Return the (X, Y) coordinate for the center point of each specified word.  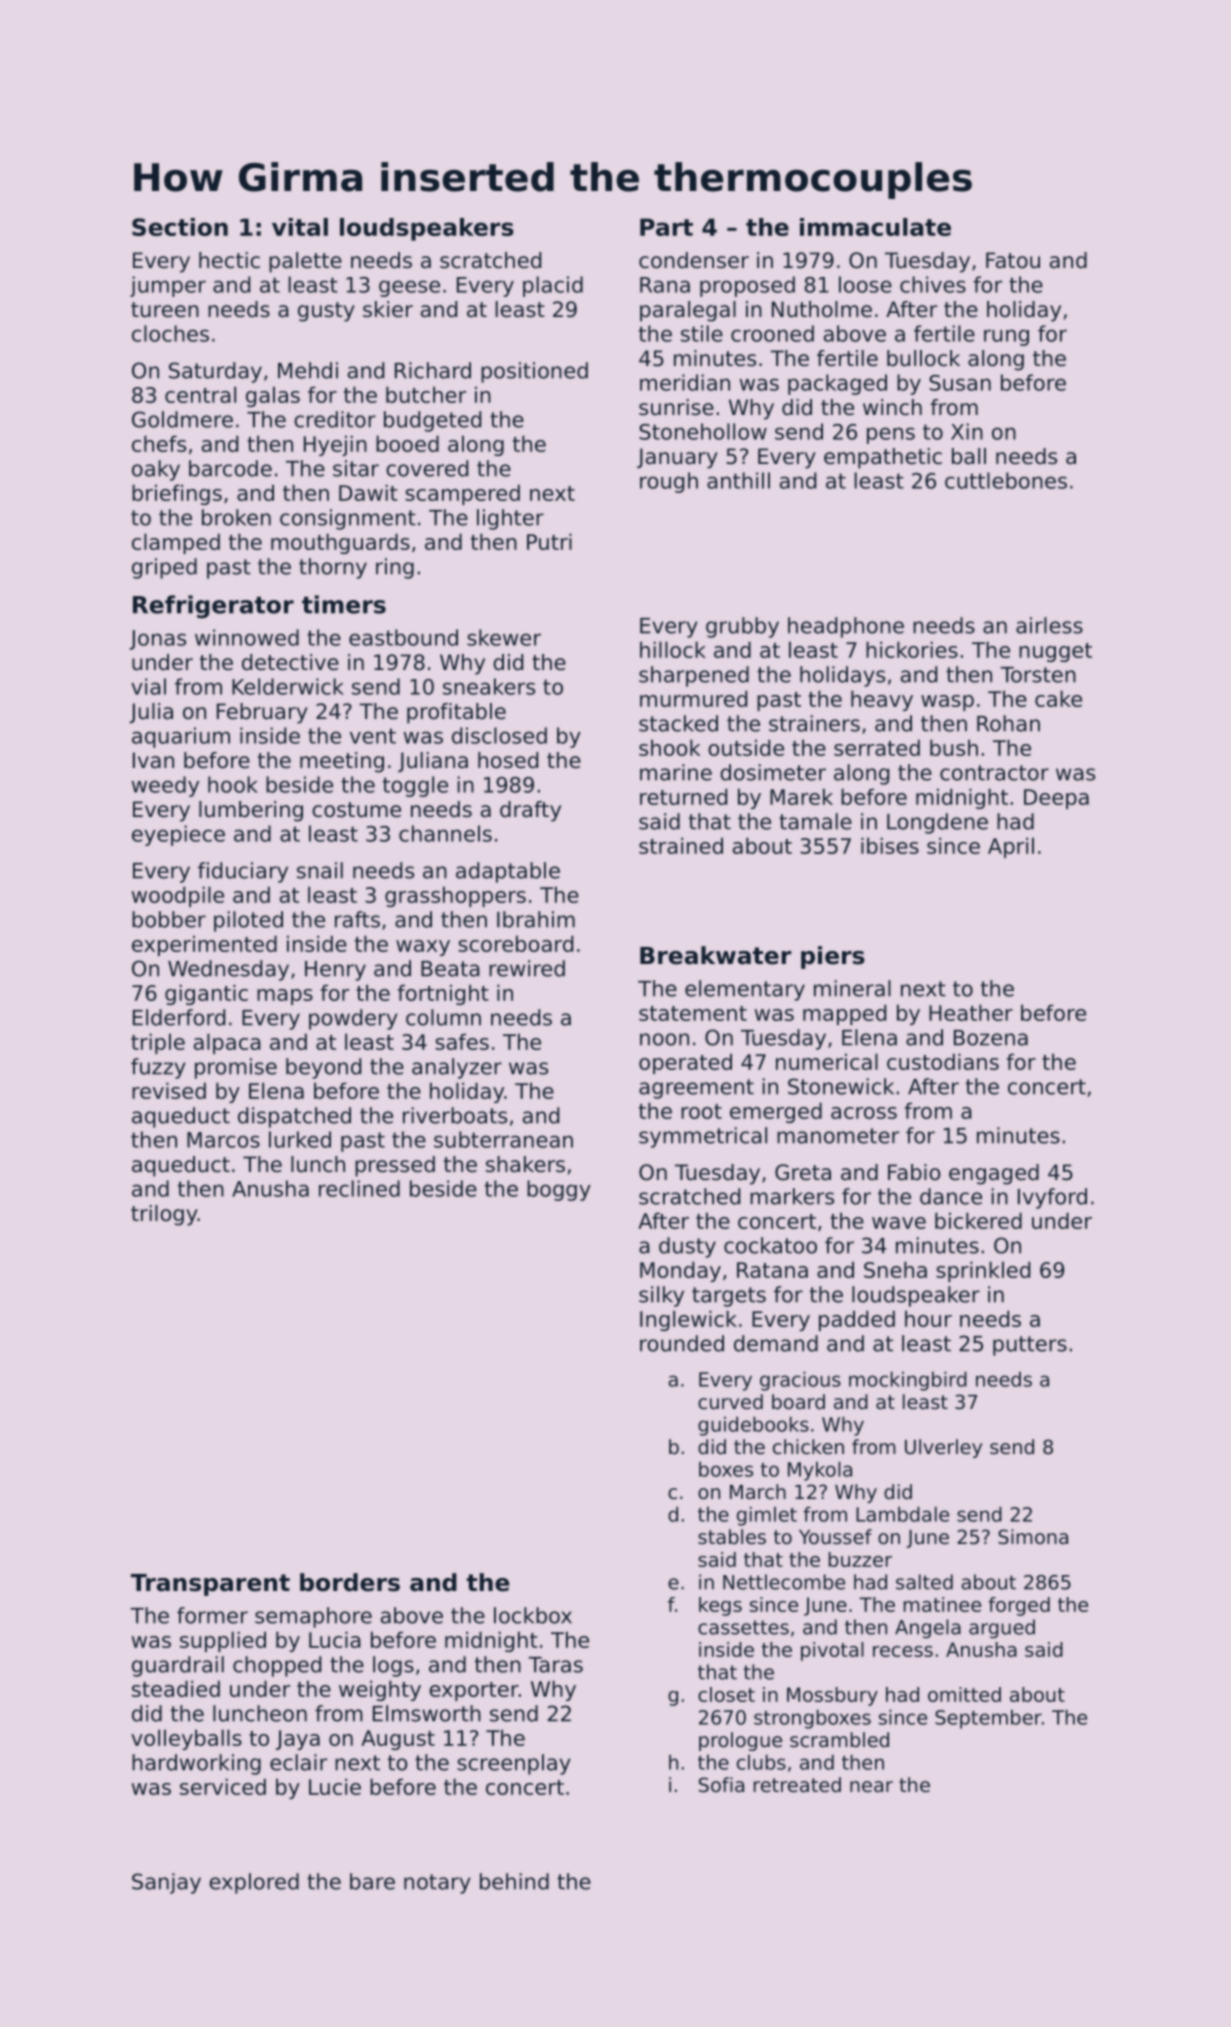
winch (892, 407)
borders (350, 1582)
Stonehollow (703, 431)
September (988, 1719)
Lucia (335, 1639)
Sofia (721, 1785)
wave (899, 1223)
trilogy (164, 1215)
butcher (426, 394)
